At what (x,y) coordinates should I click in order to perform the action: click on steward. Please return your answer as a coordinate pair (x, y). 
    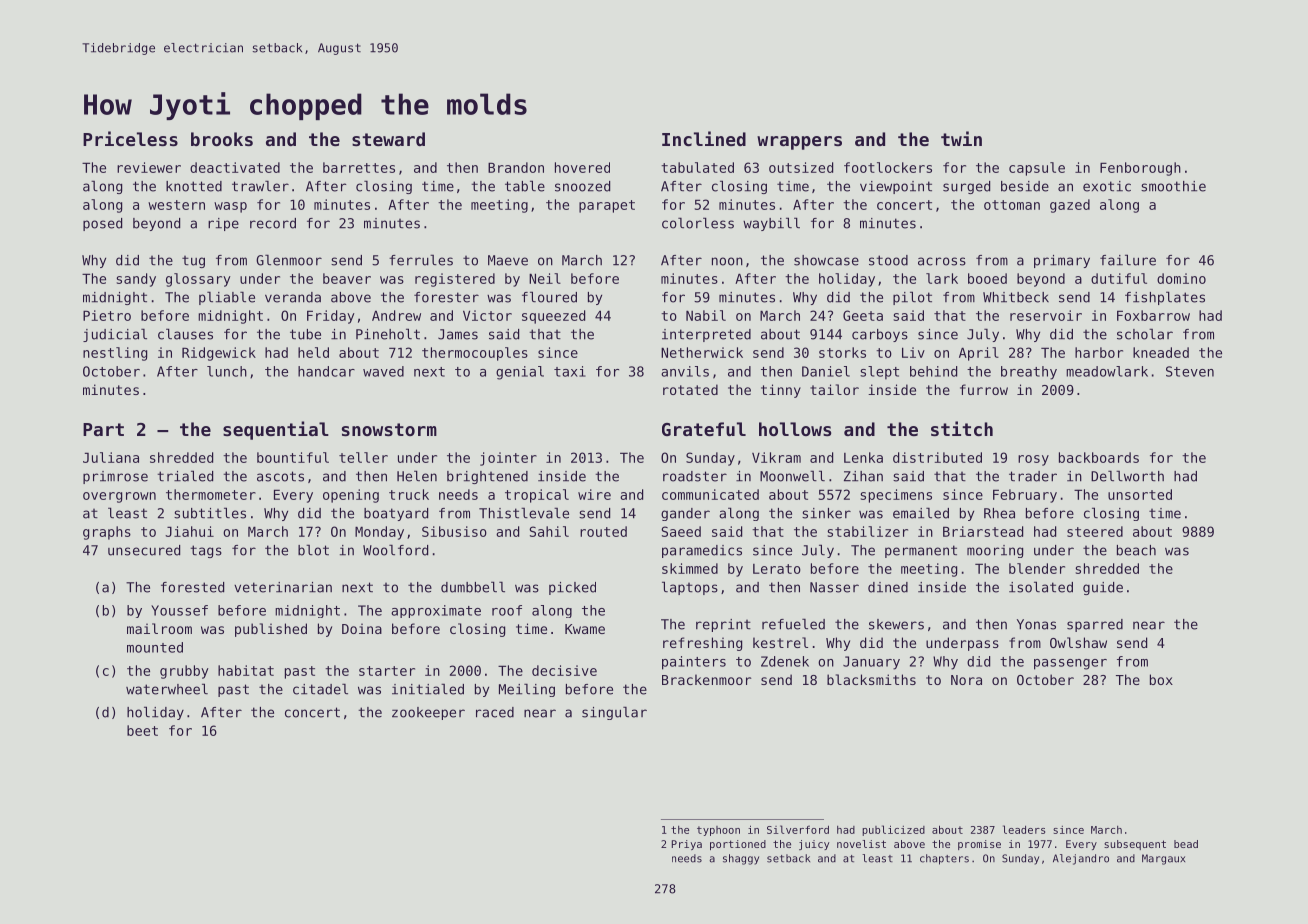
    Looking at the image, I should click on (388, 139).
